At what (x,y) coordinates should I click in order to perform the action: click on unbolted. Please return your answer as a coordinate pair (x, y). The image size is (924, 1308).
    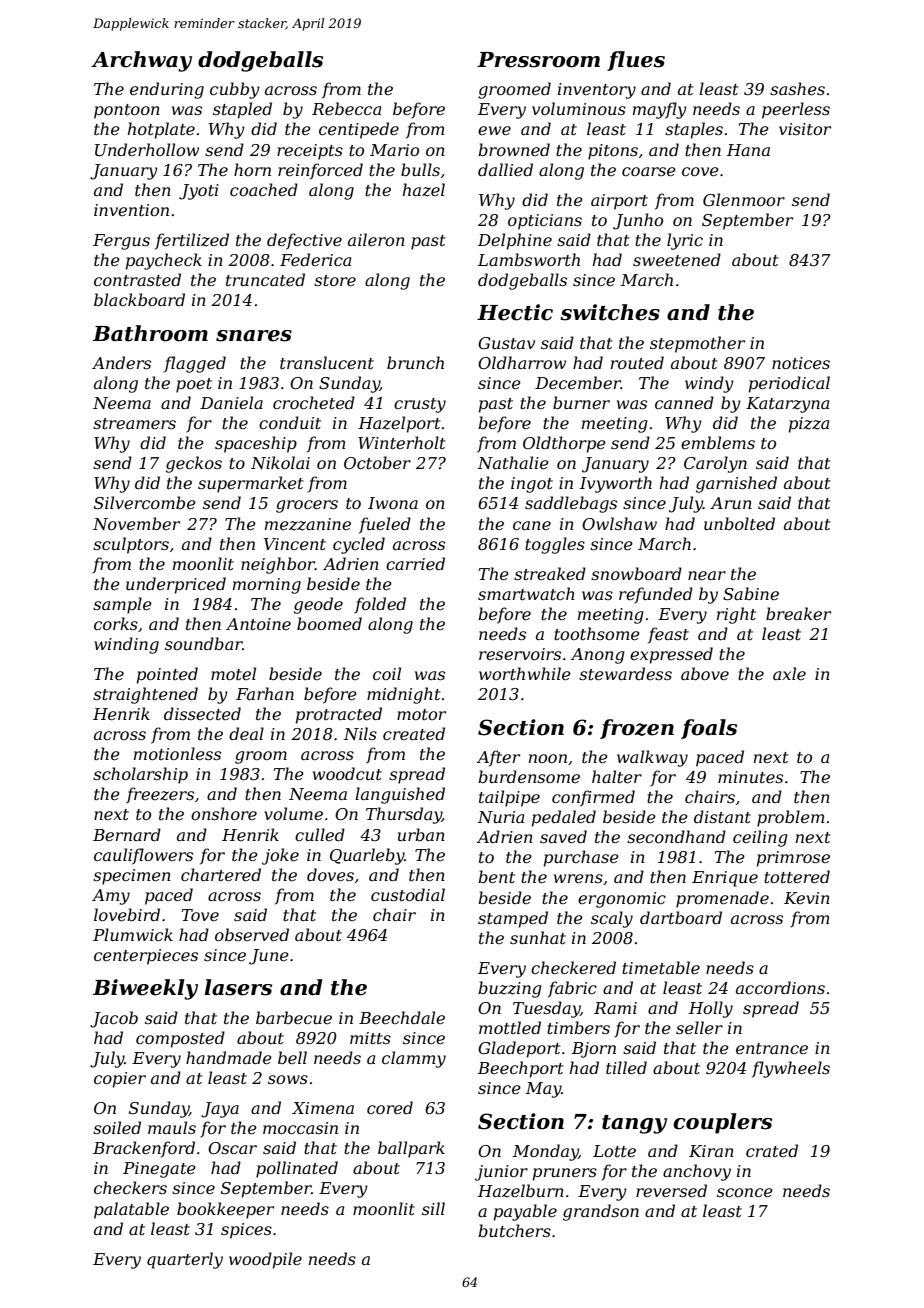
    Looking at the image, I should click on (739, 523).
